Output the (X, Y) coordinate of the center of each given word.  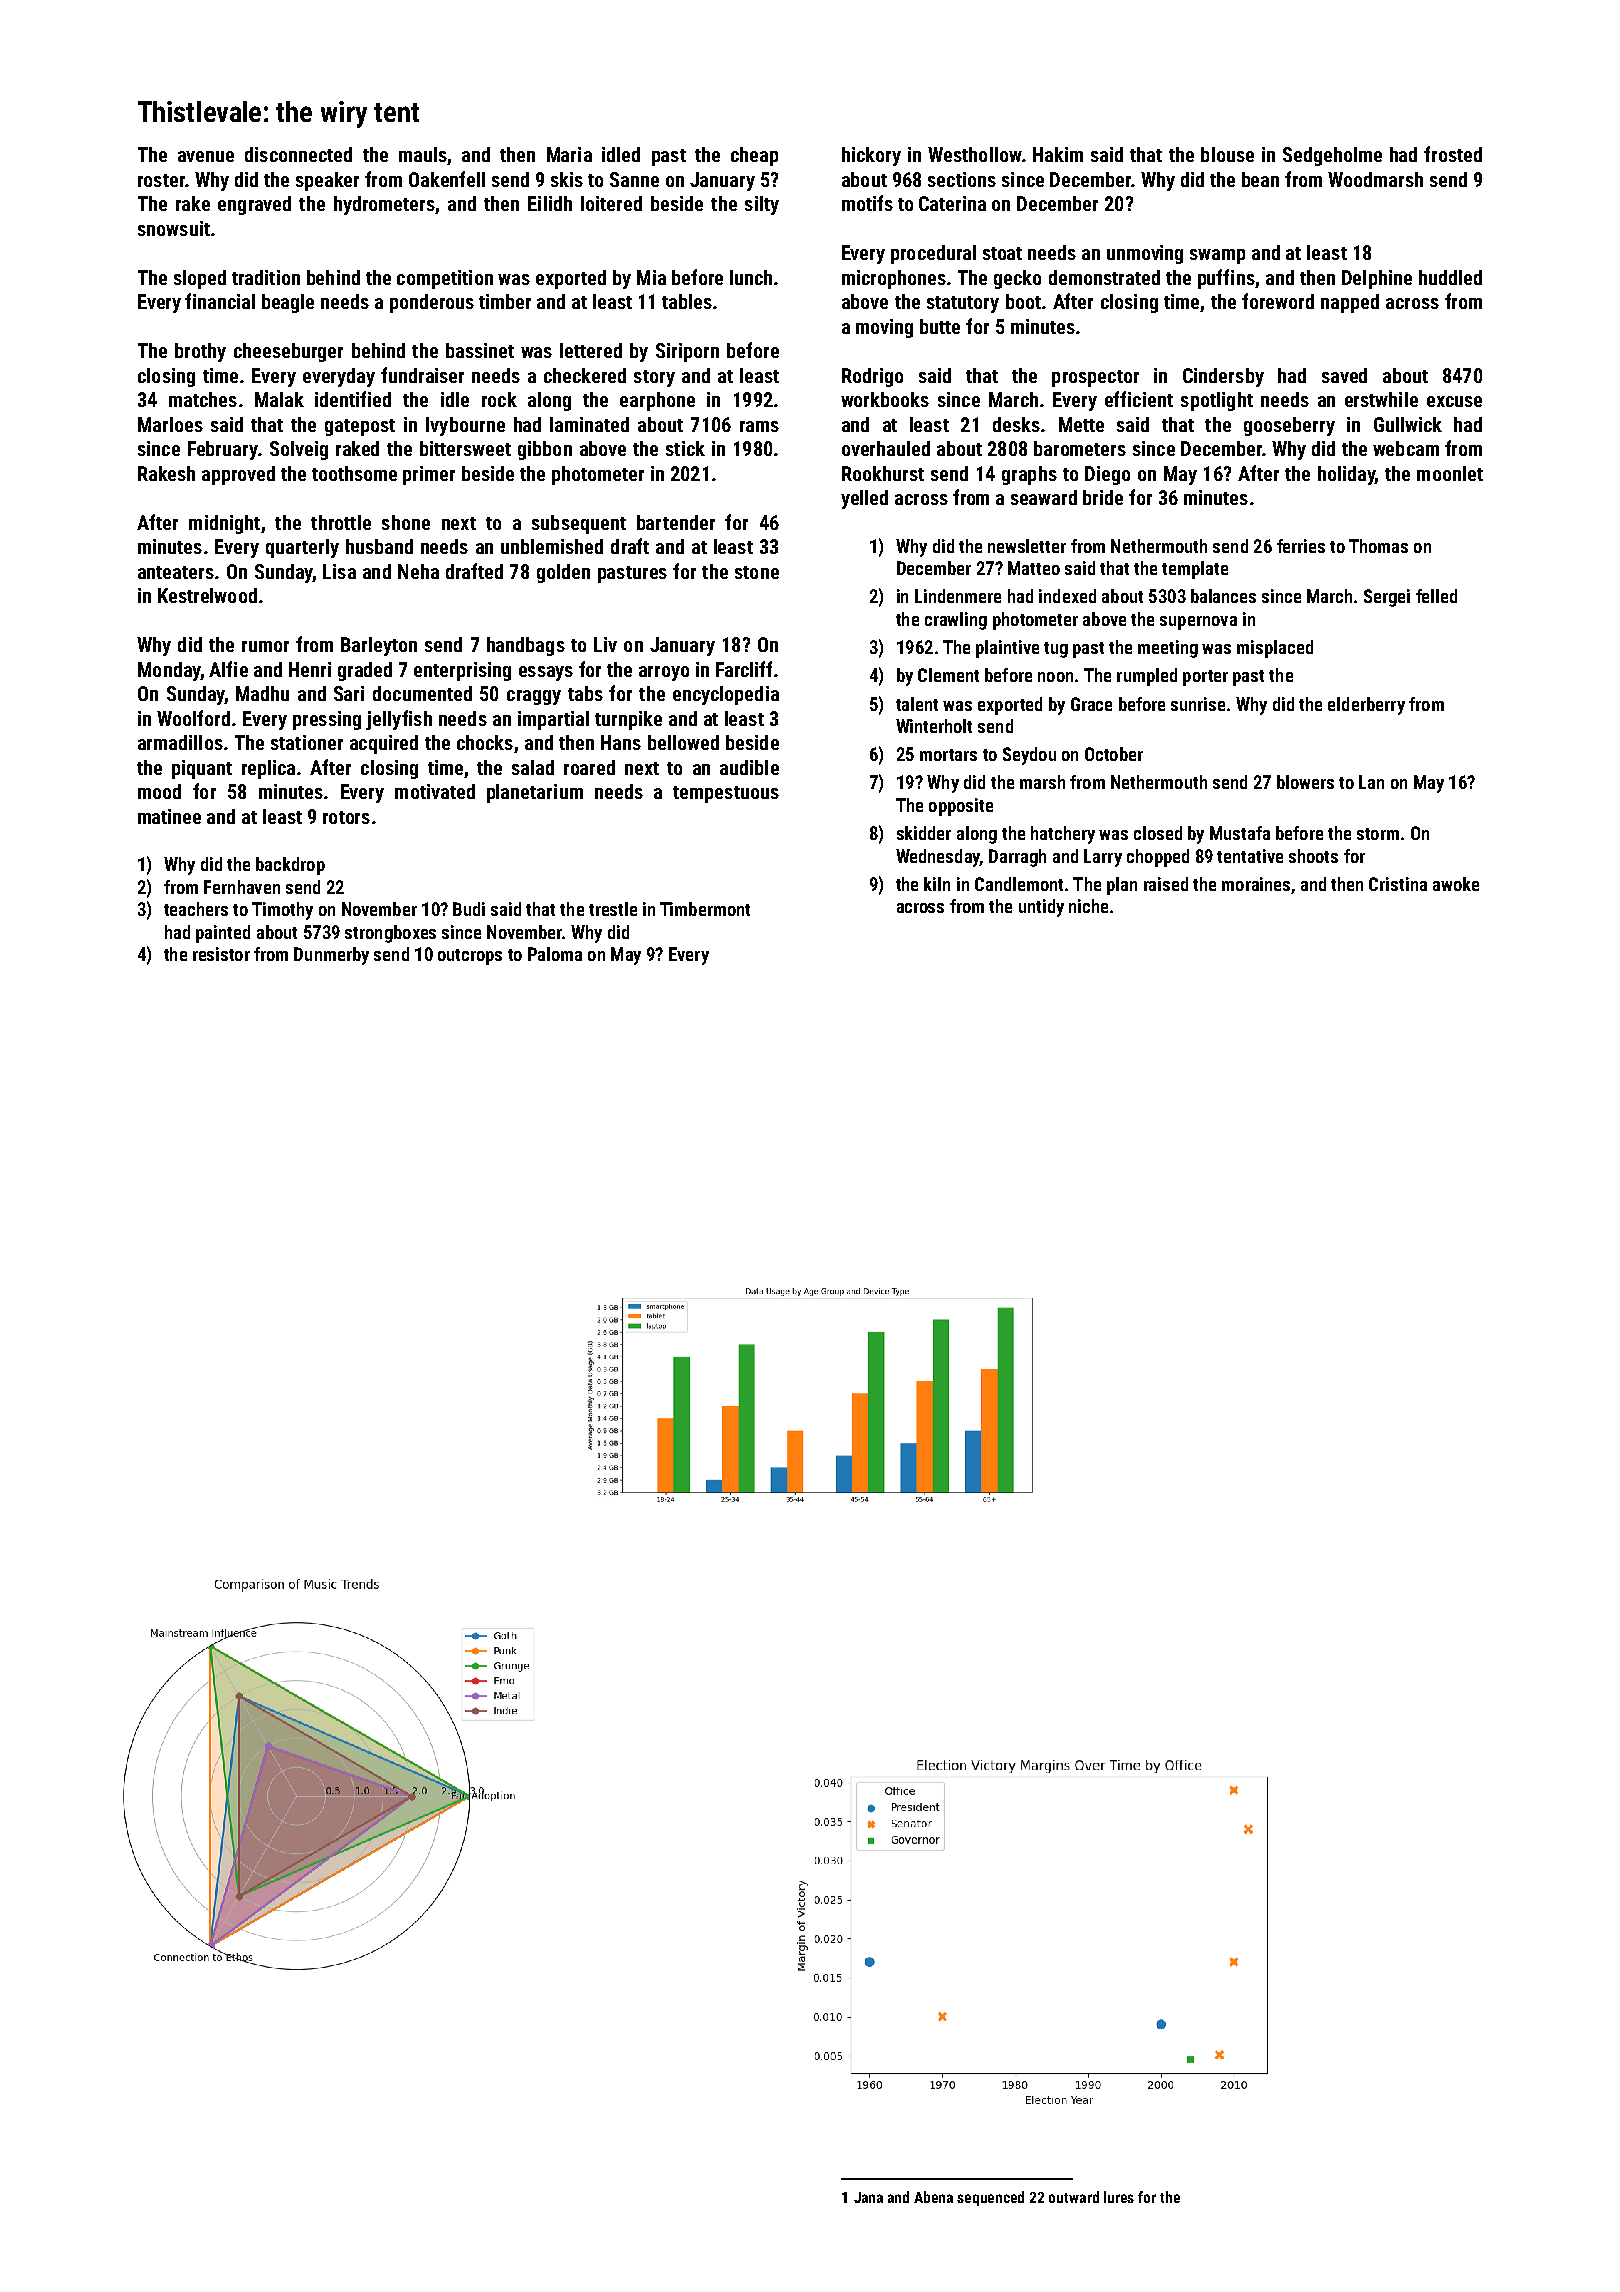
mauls (423, 154)
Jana (868, 2197)
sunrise (1198, 704)
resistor (221, 954)
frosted (1453, 154)
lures (1119, 2197)
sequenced (990, 2198)
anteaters (176, 572)
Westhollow (975, 154)
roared (589, 767)
